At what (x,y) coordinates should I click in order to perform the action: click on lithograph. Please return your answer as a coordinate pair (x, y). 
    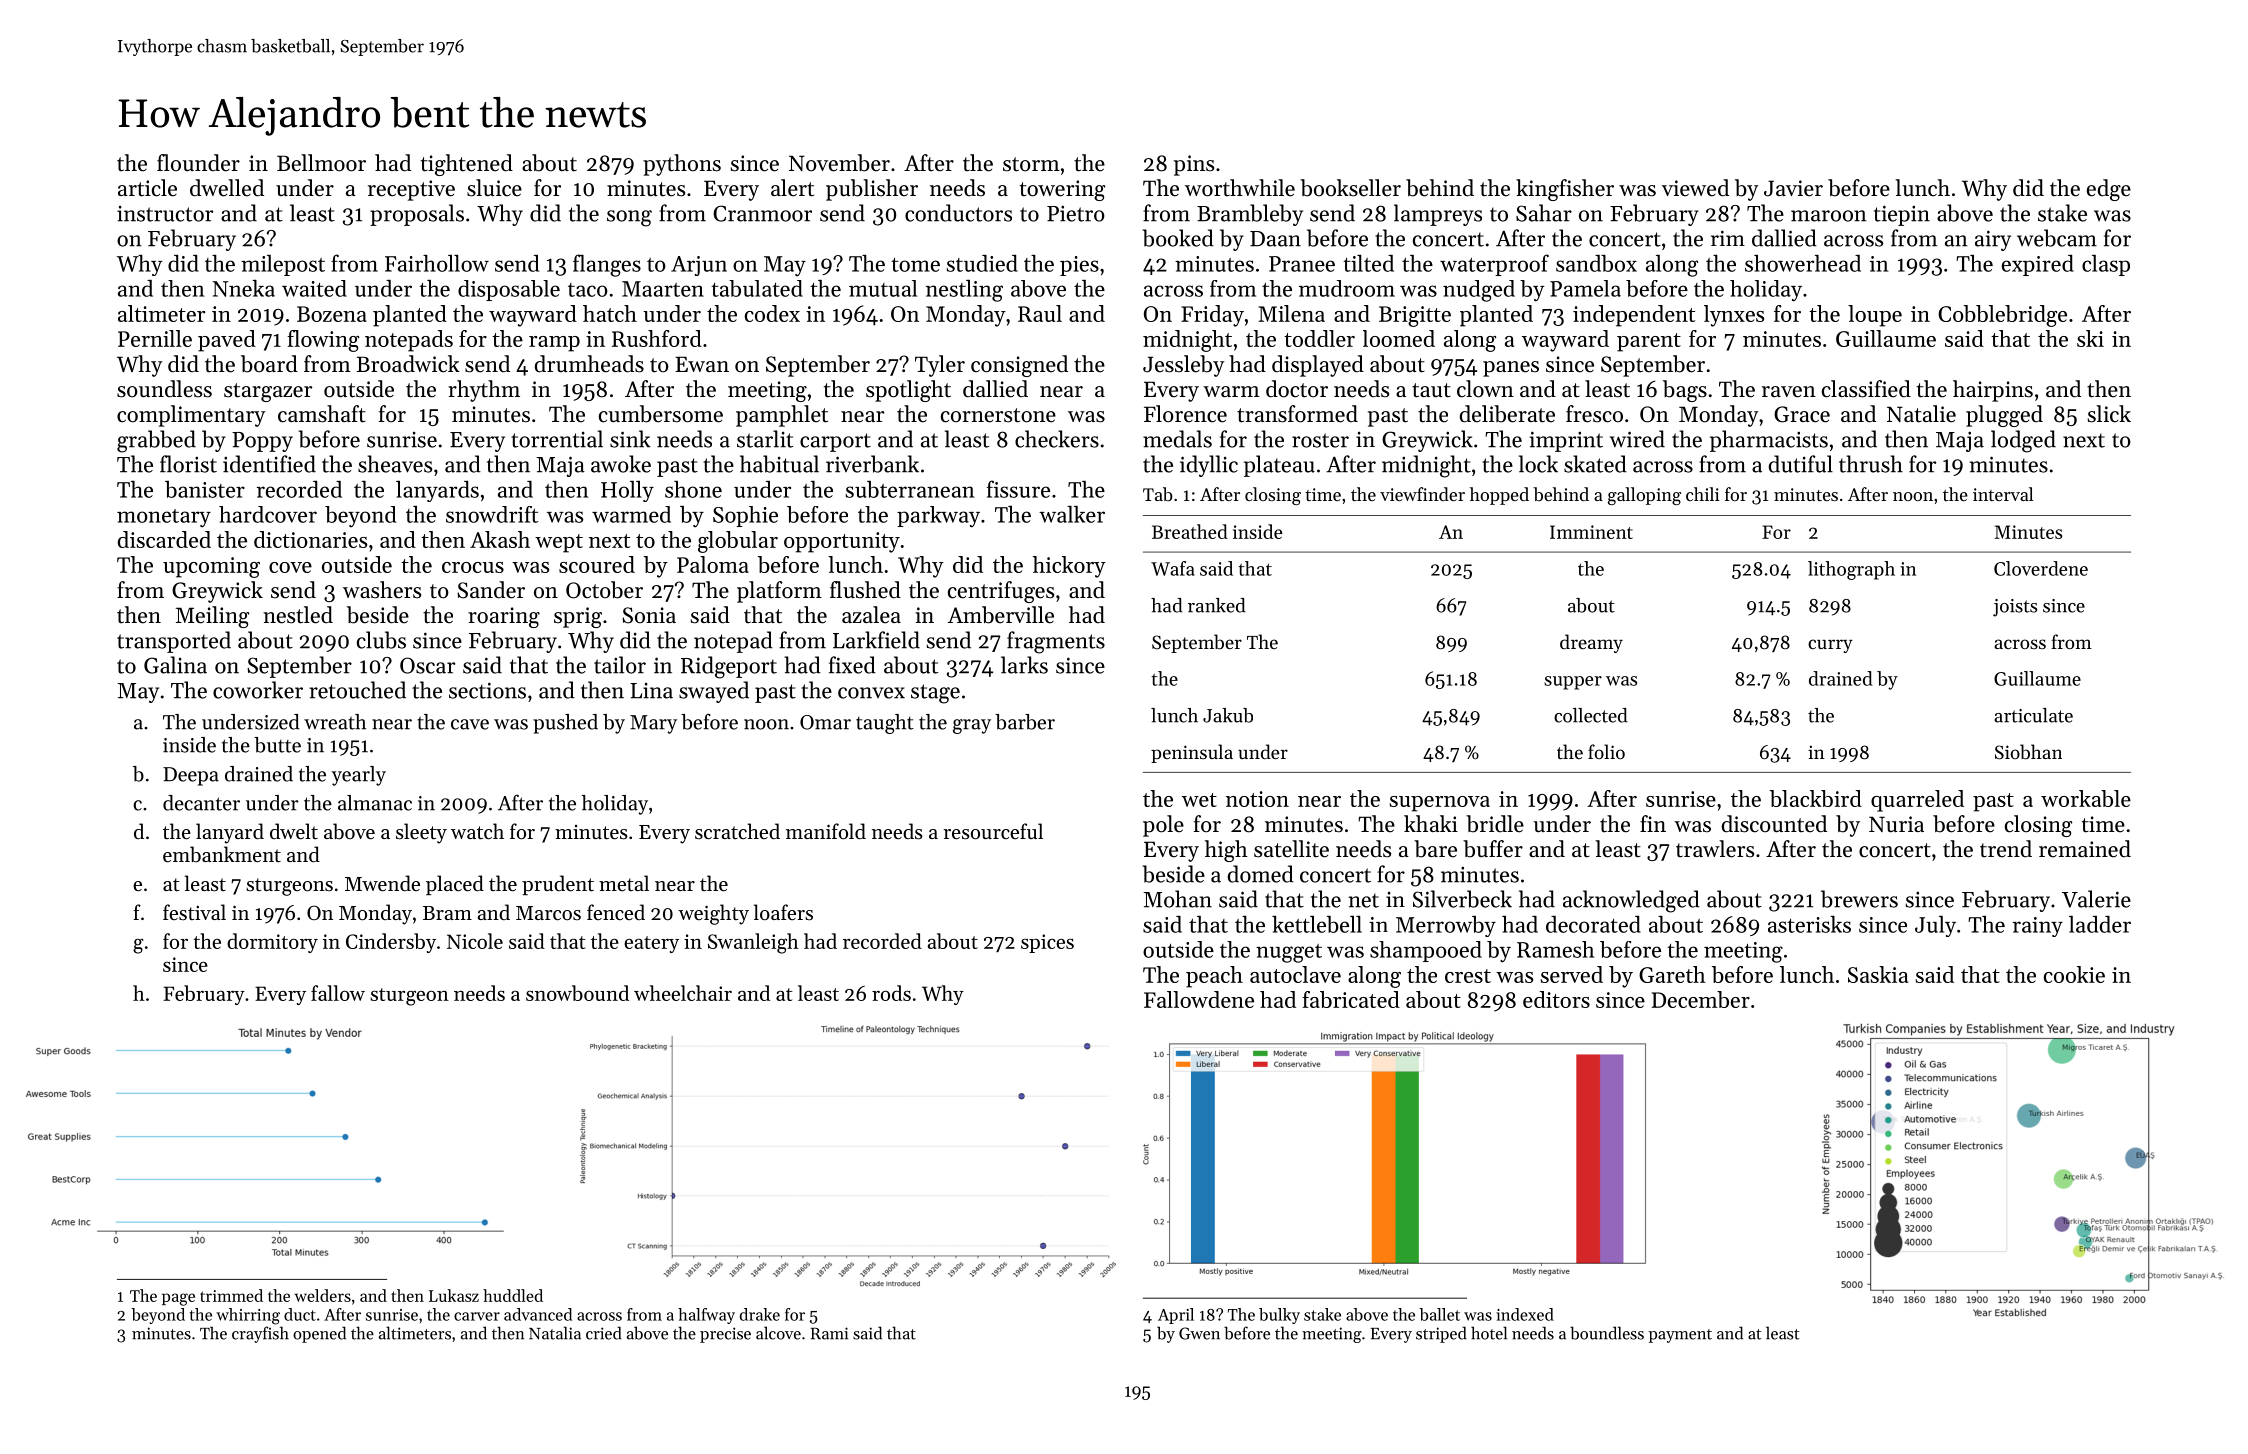
    Looking at the image, I should click on (1851, 570).
